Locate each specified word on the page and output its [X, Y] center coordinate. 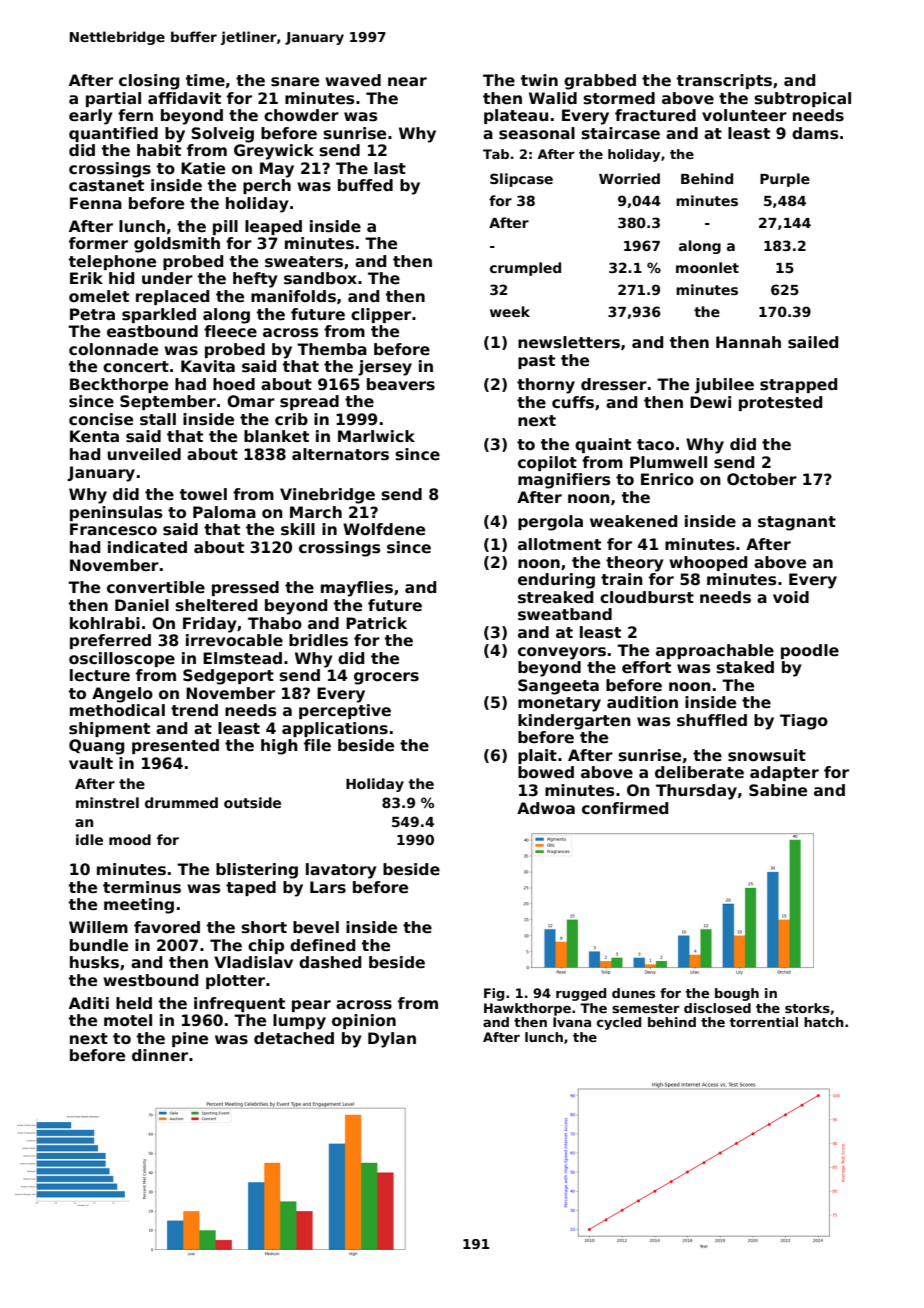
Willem [98, 927]
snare [295, 82]
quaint [603, 445]
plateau [516, 116]
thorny [546, 386]
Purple [785, 180]
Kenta [94, 436]
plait [537, 756]
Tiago [804, 722]
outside [252, 802]
